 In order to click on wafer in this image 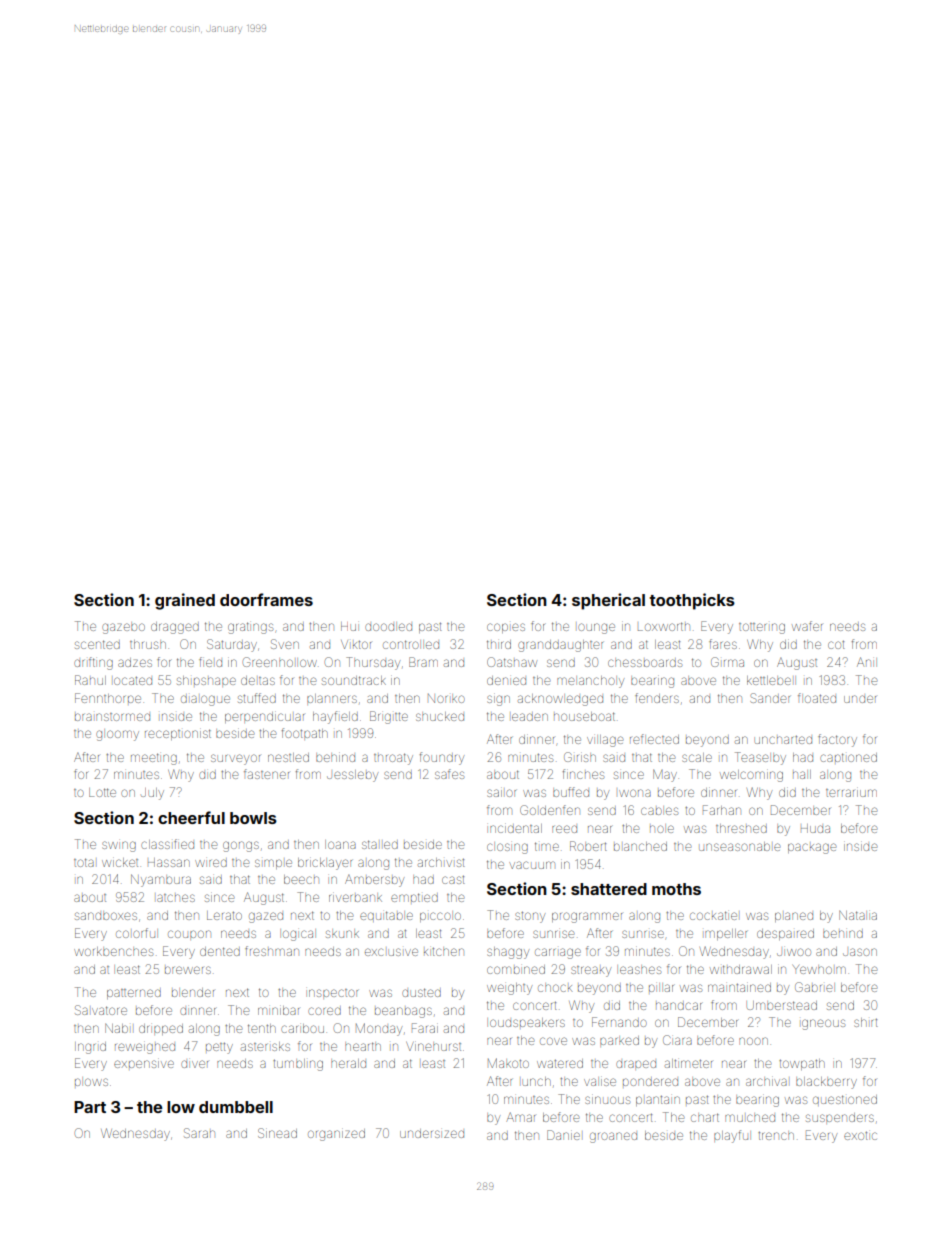, I will do `click(807, 626)`.
